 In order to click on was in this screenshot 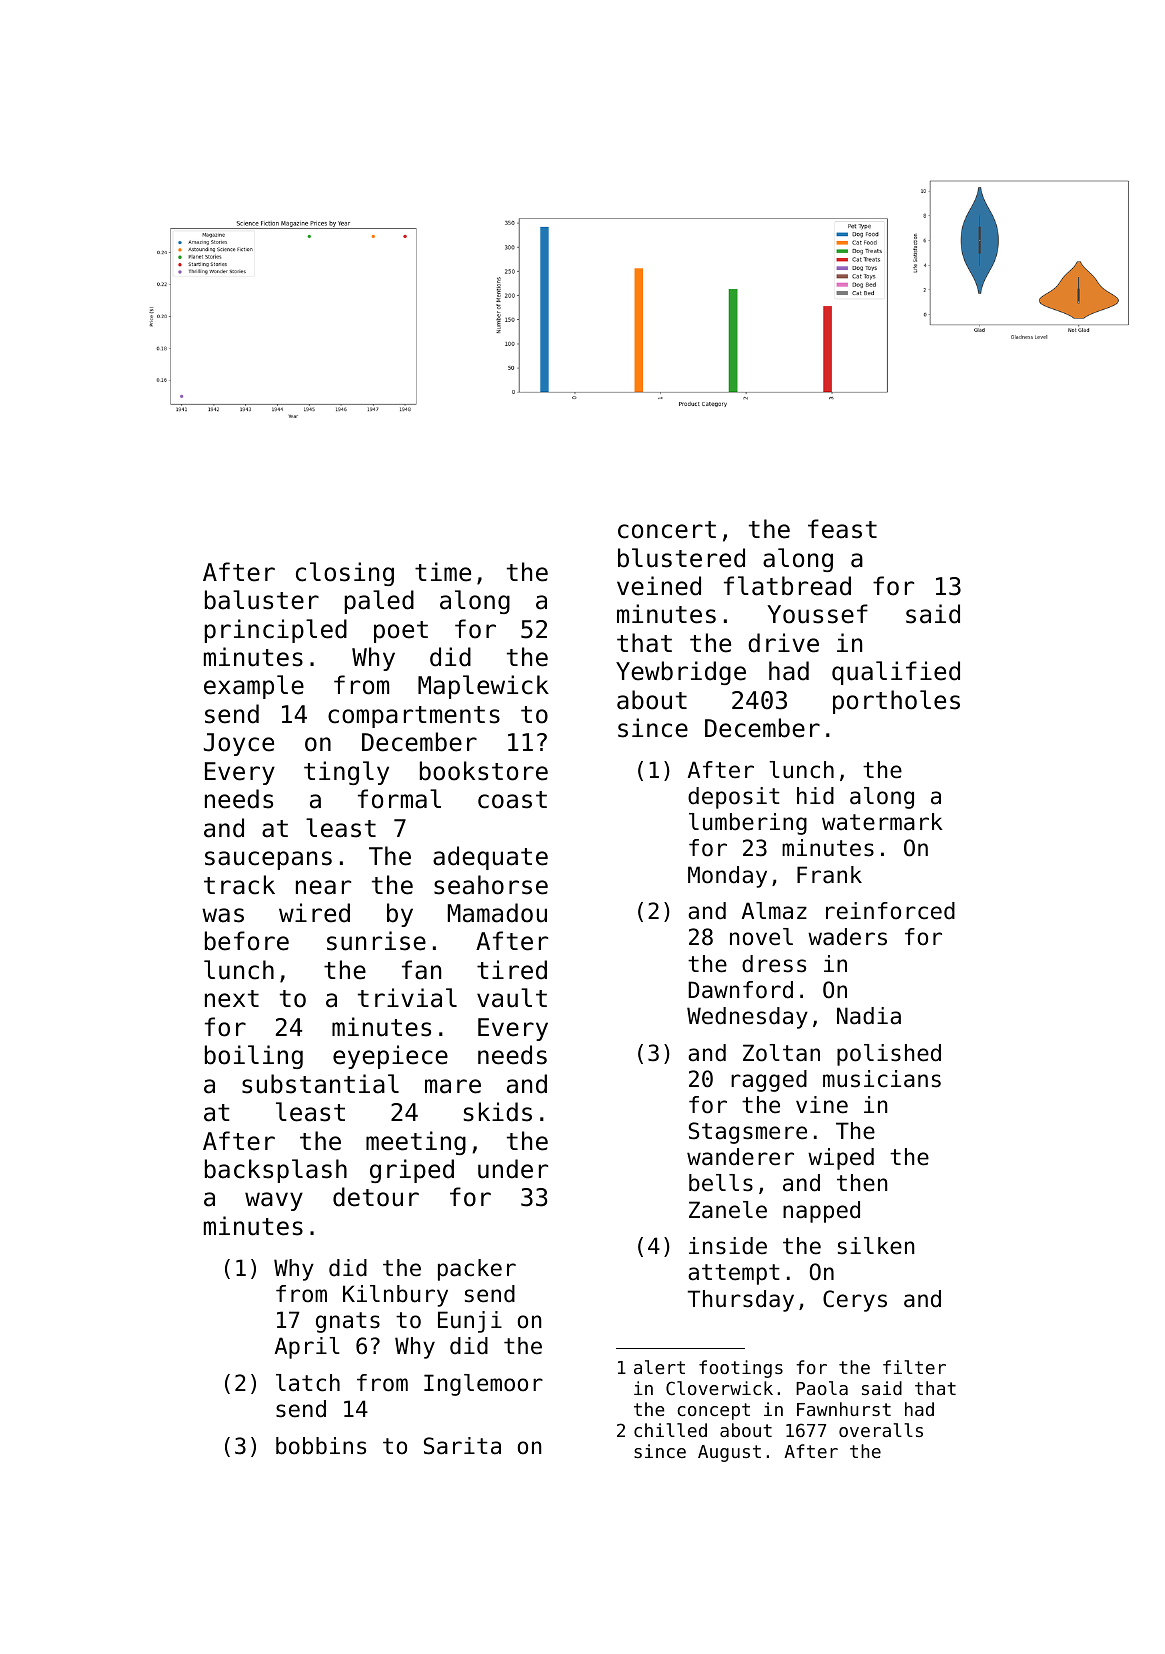, I will do `click(223, 915)`.
